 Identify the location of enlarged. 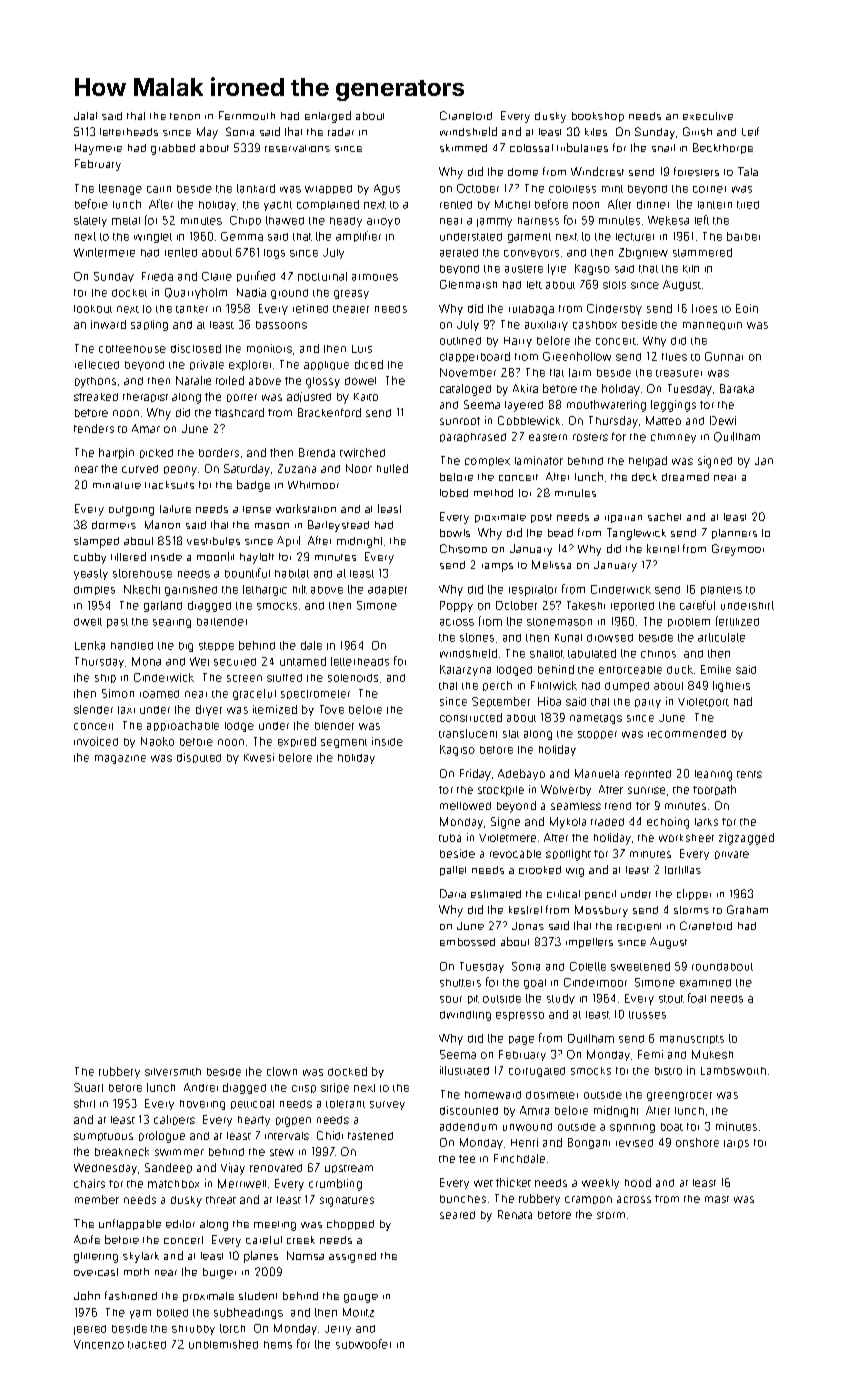
(328, 117).
